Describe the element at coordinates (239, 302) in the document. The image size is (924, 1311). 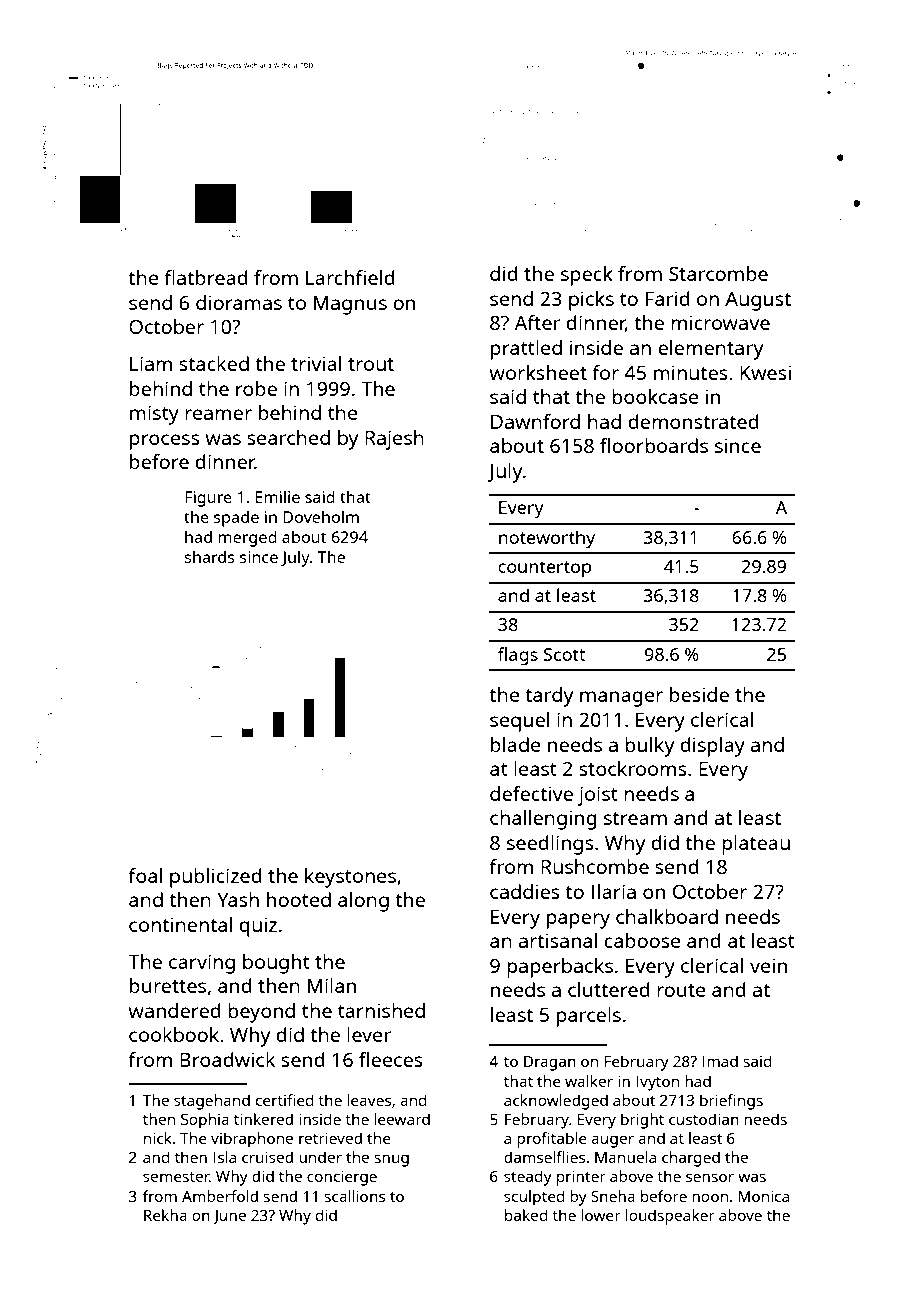
I see `dioramas` at that location.
